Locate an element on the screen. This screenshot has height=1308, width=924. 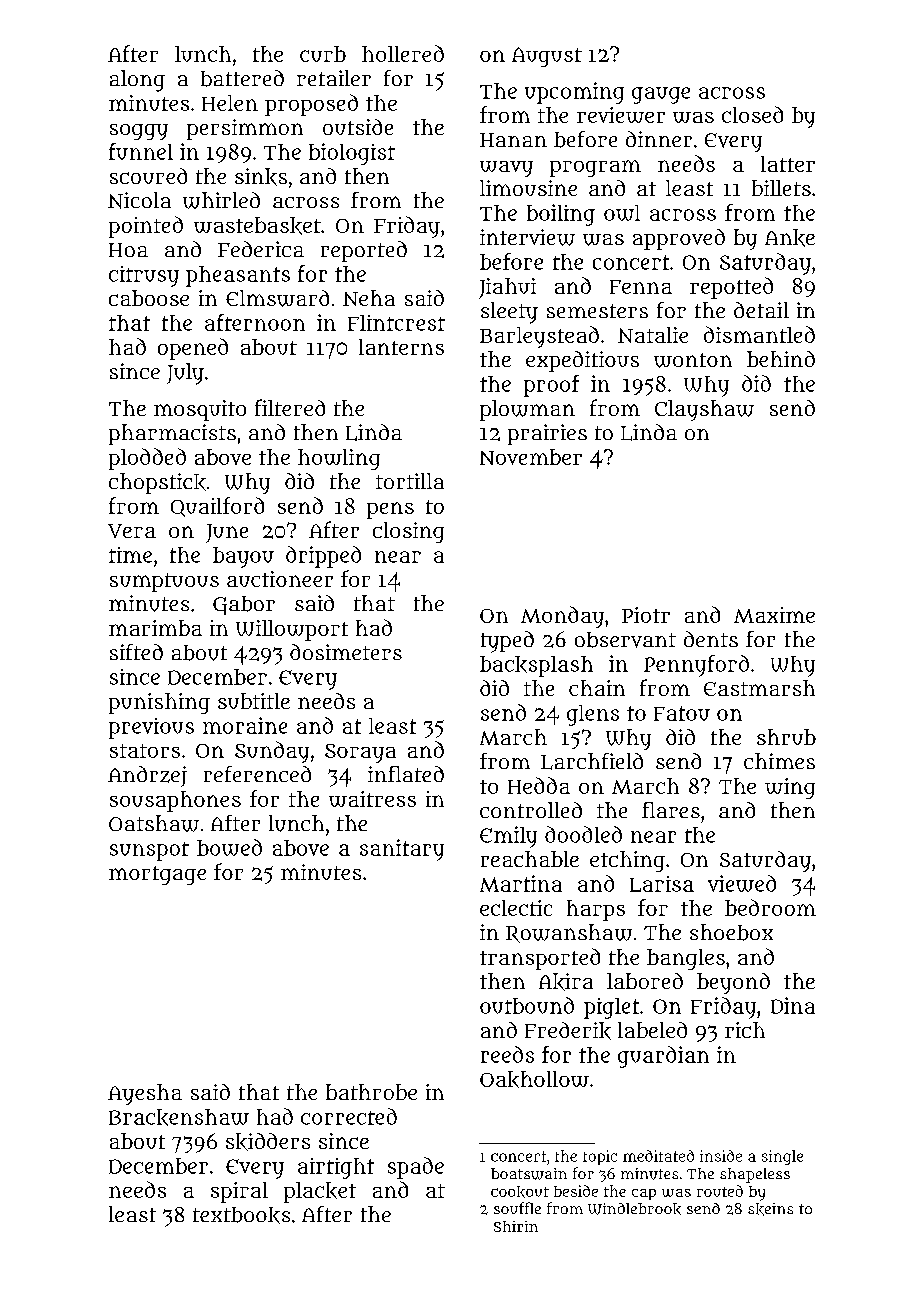
Nicola is located at coordinates (139, 200).
